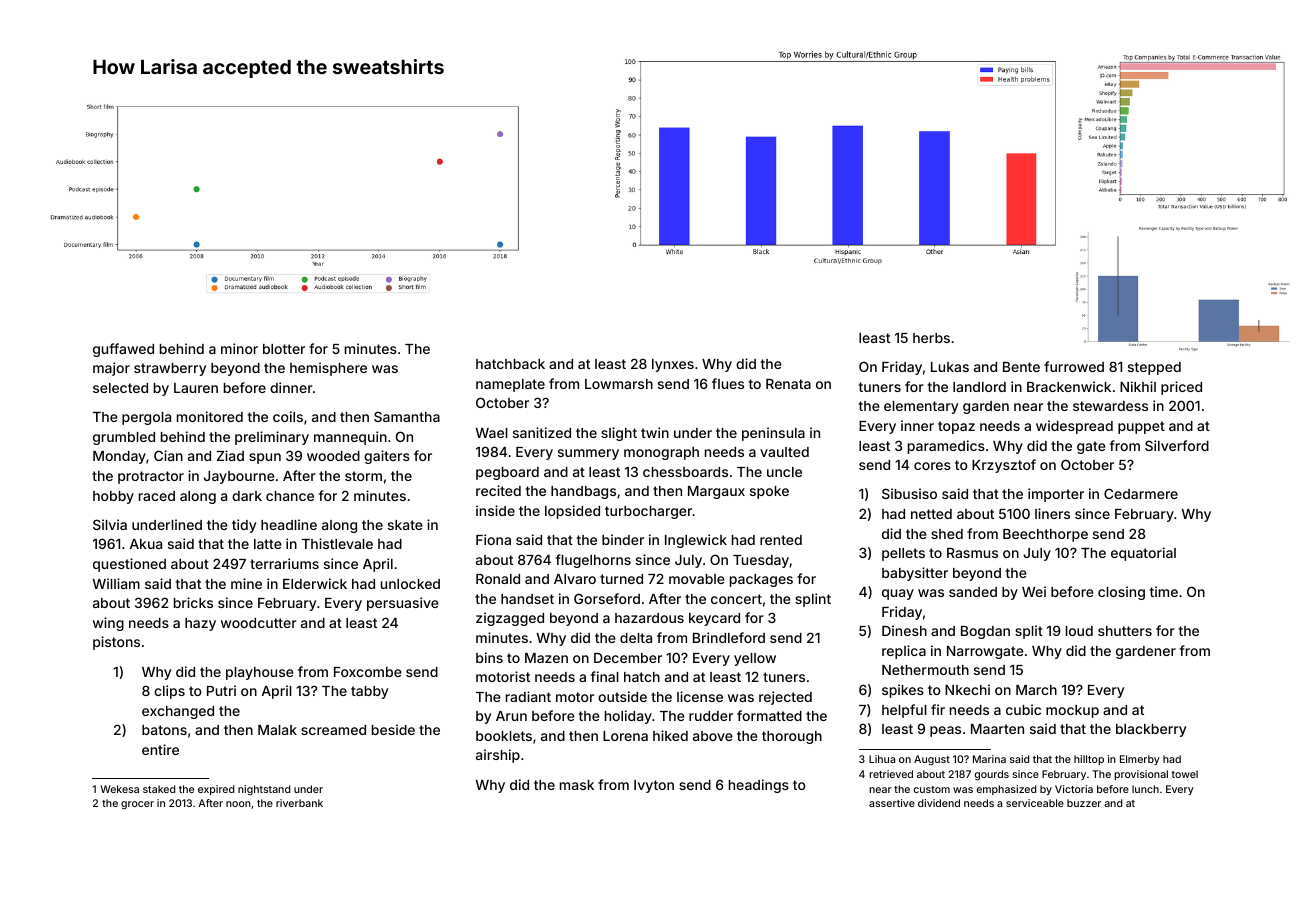 This image has width=1308, height=924. What do you see at coordinates (619, 384) in the image?
I see `Lowmarsh` at bounding box center [619, 384].
